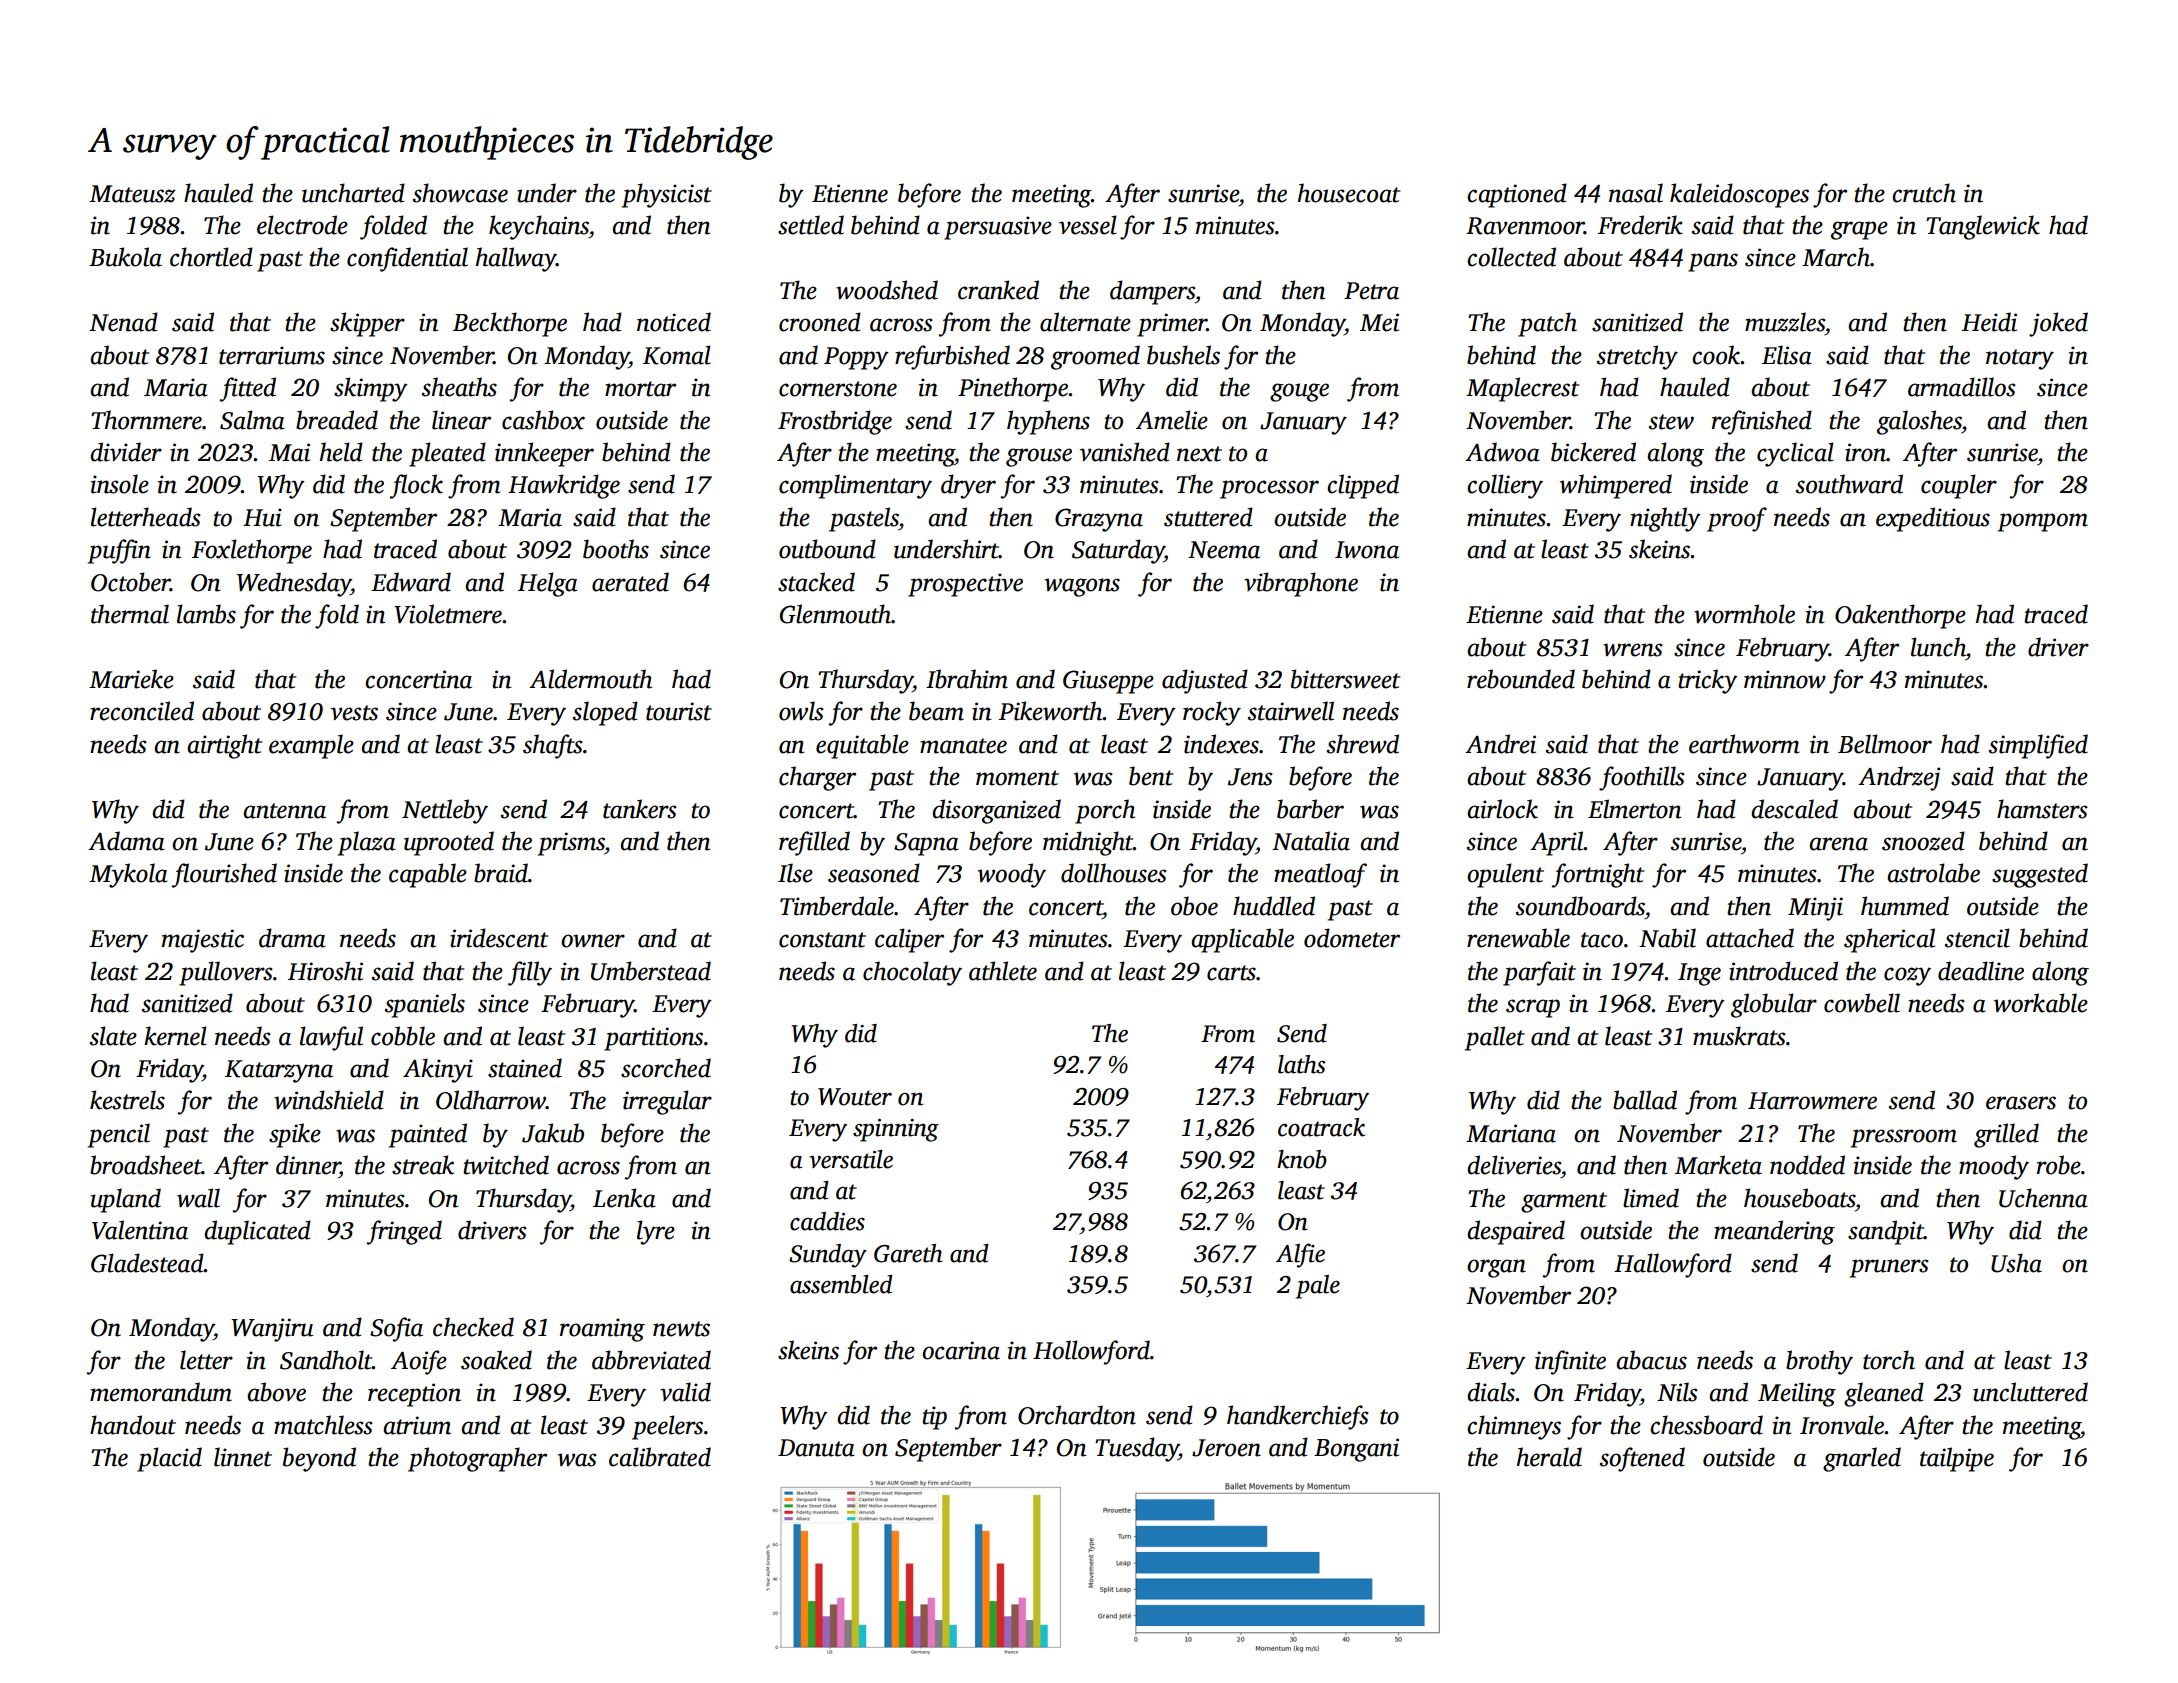 This image has height=1683, width=2178. What do you see at coordinates (448, 614) in the image?
I see `Violetmere` at bounding box center [448, 614].
